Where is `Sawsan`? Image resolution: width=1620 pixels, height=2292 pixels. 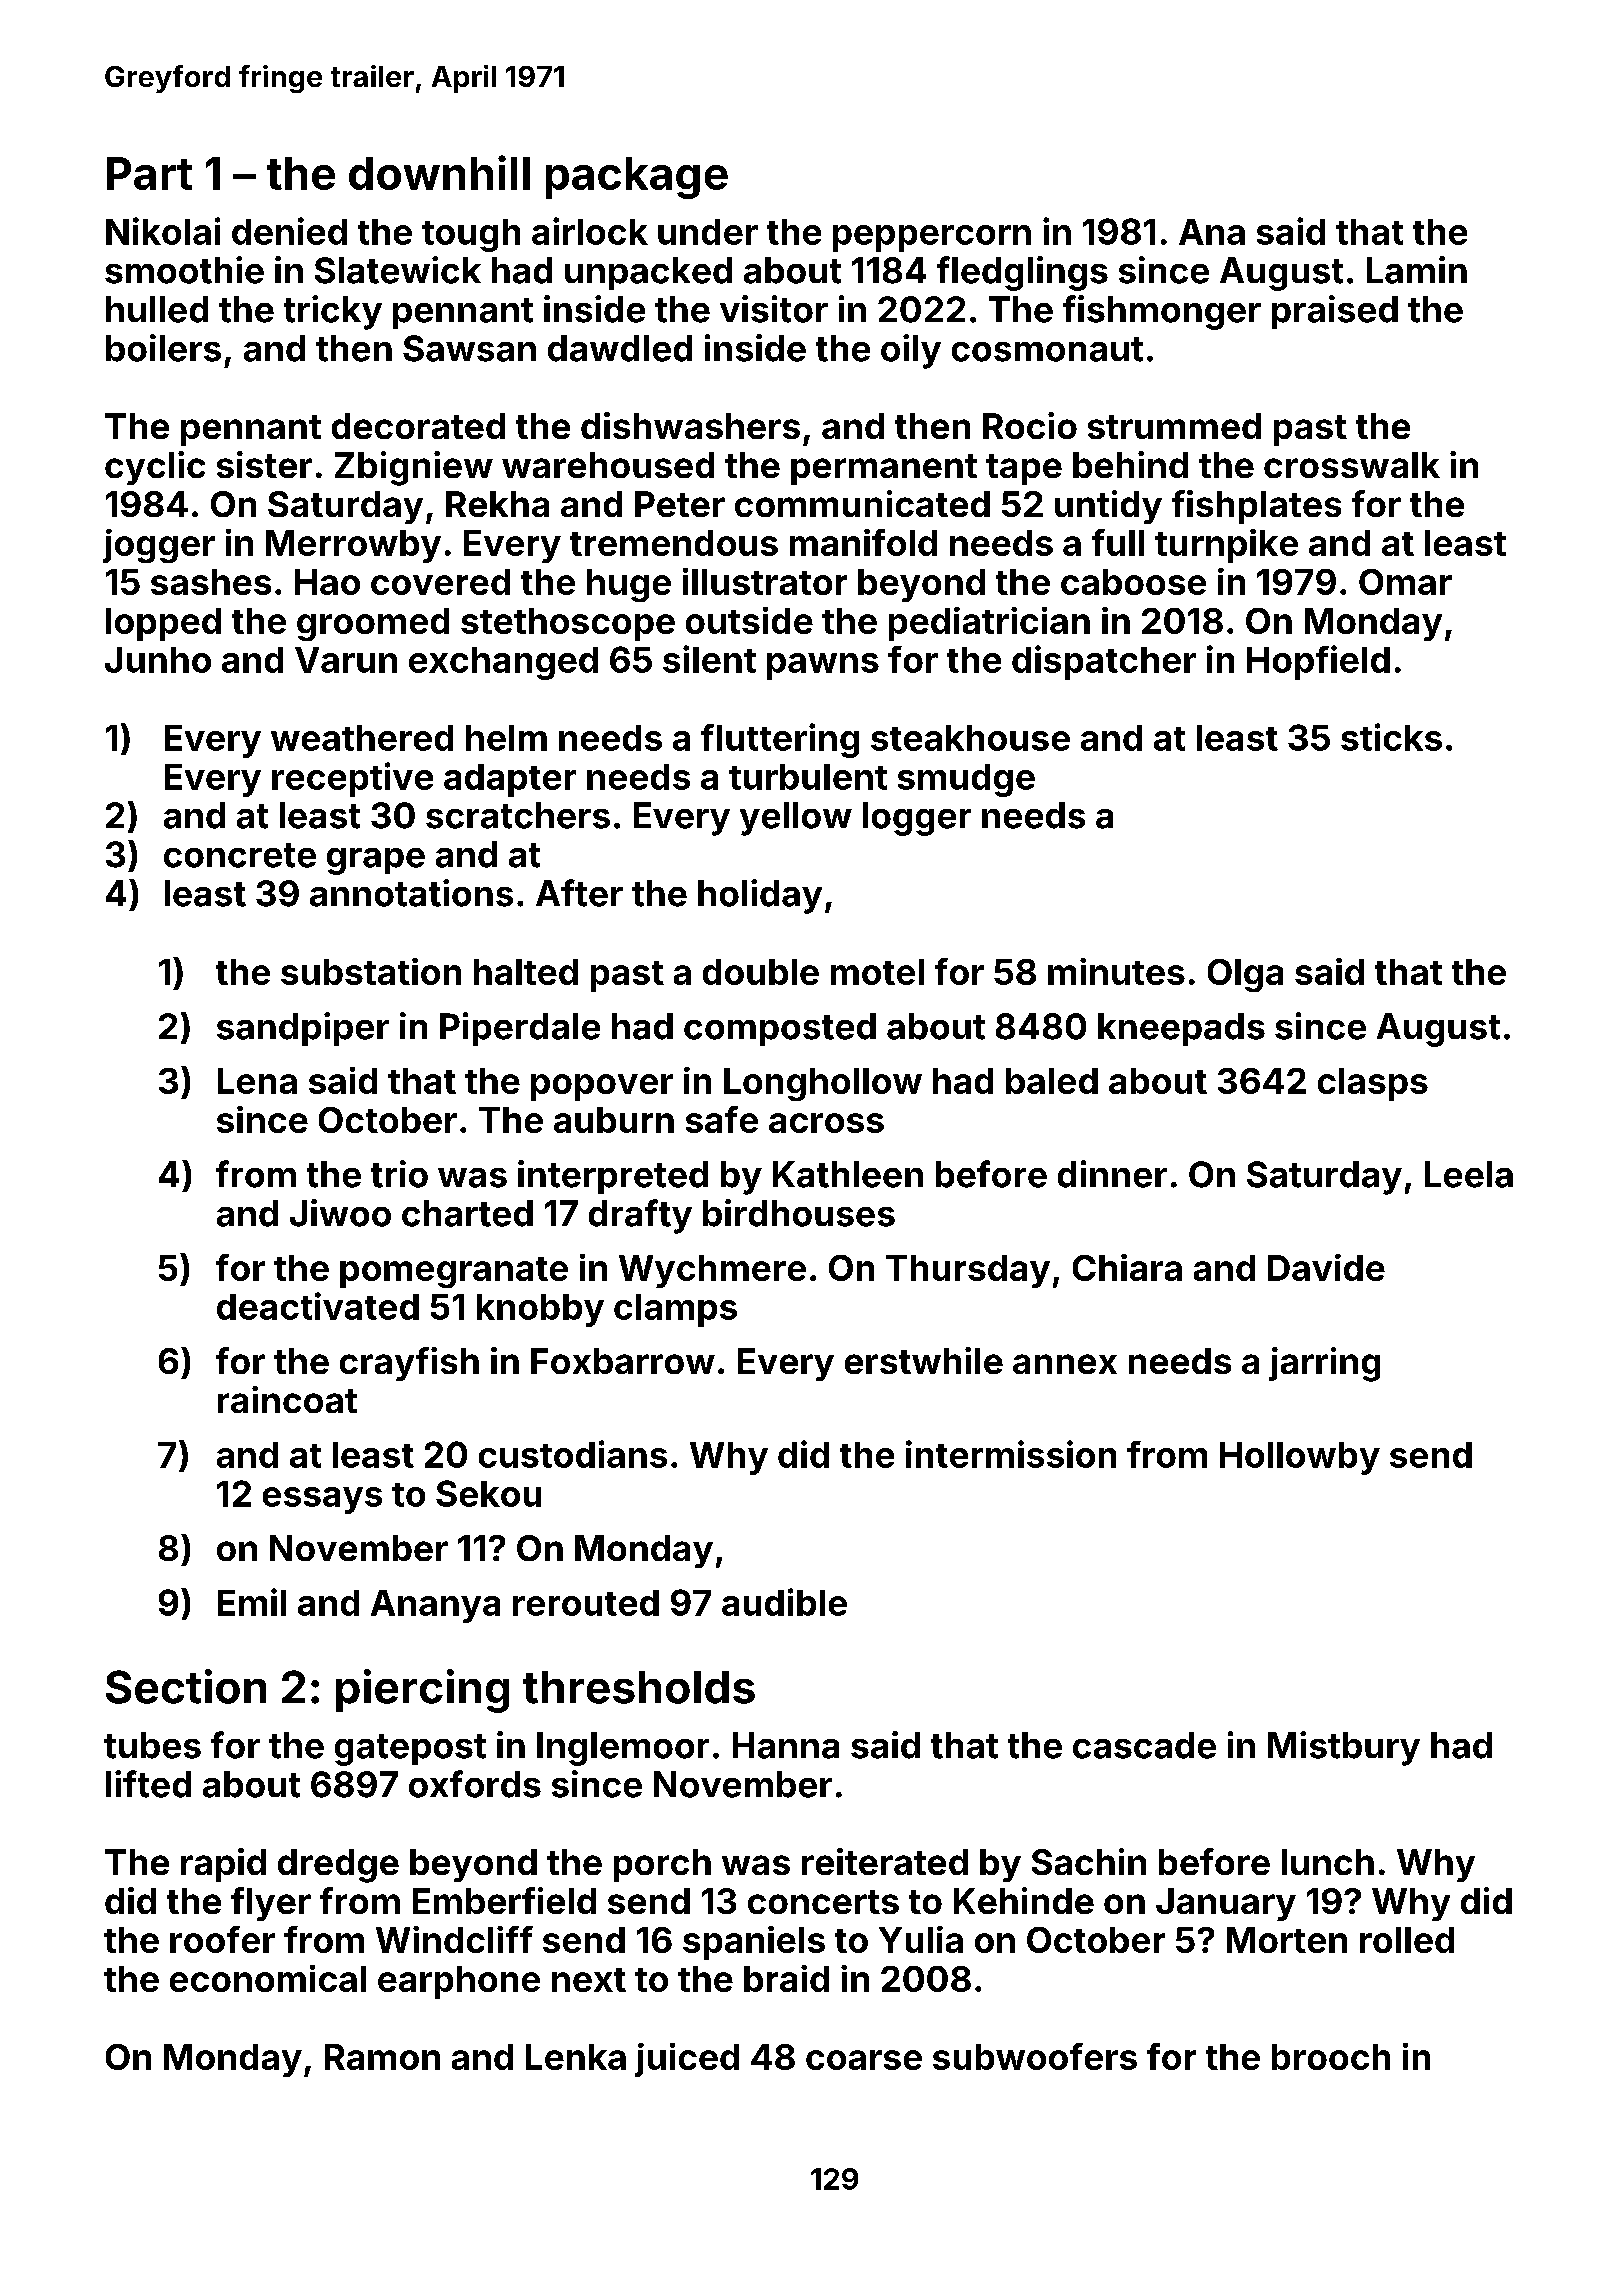 Sawsan is located at coordinates (469, 348).
